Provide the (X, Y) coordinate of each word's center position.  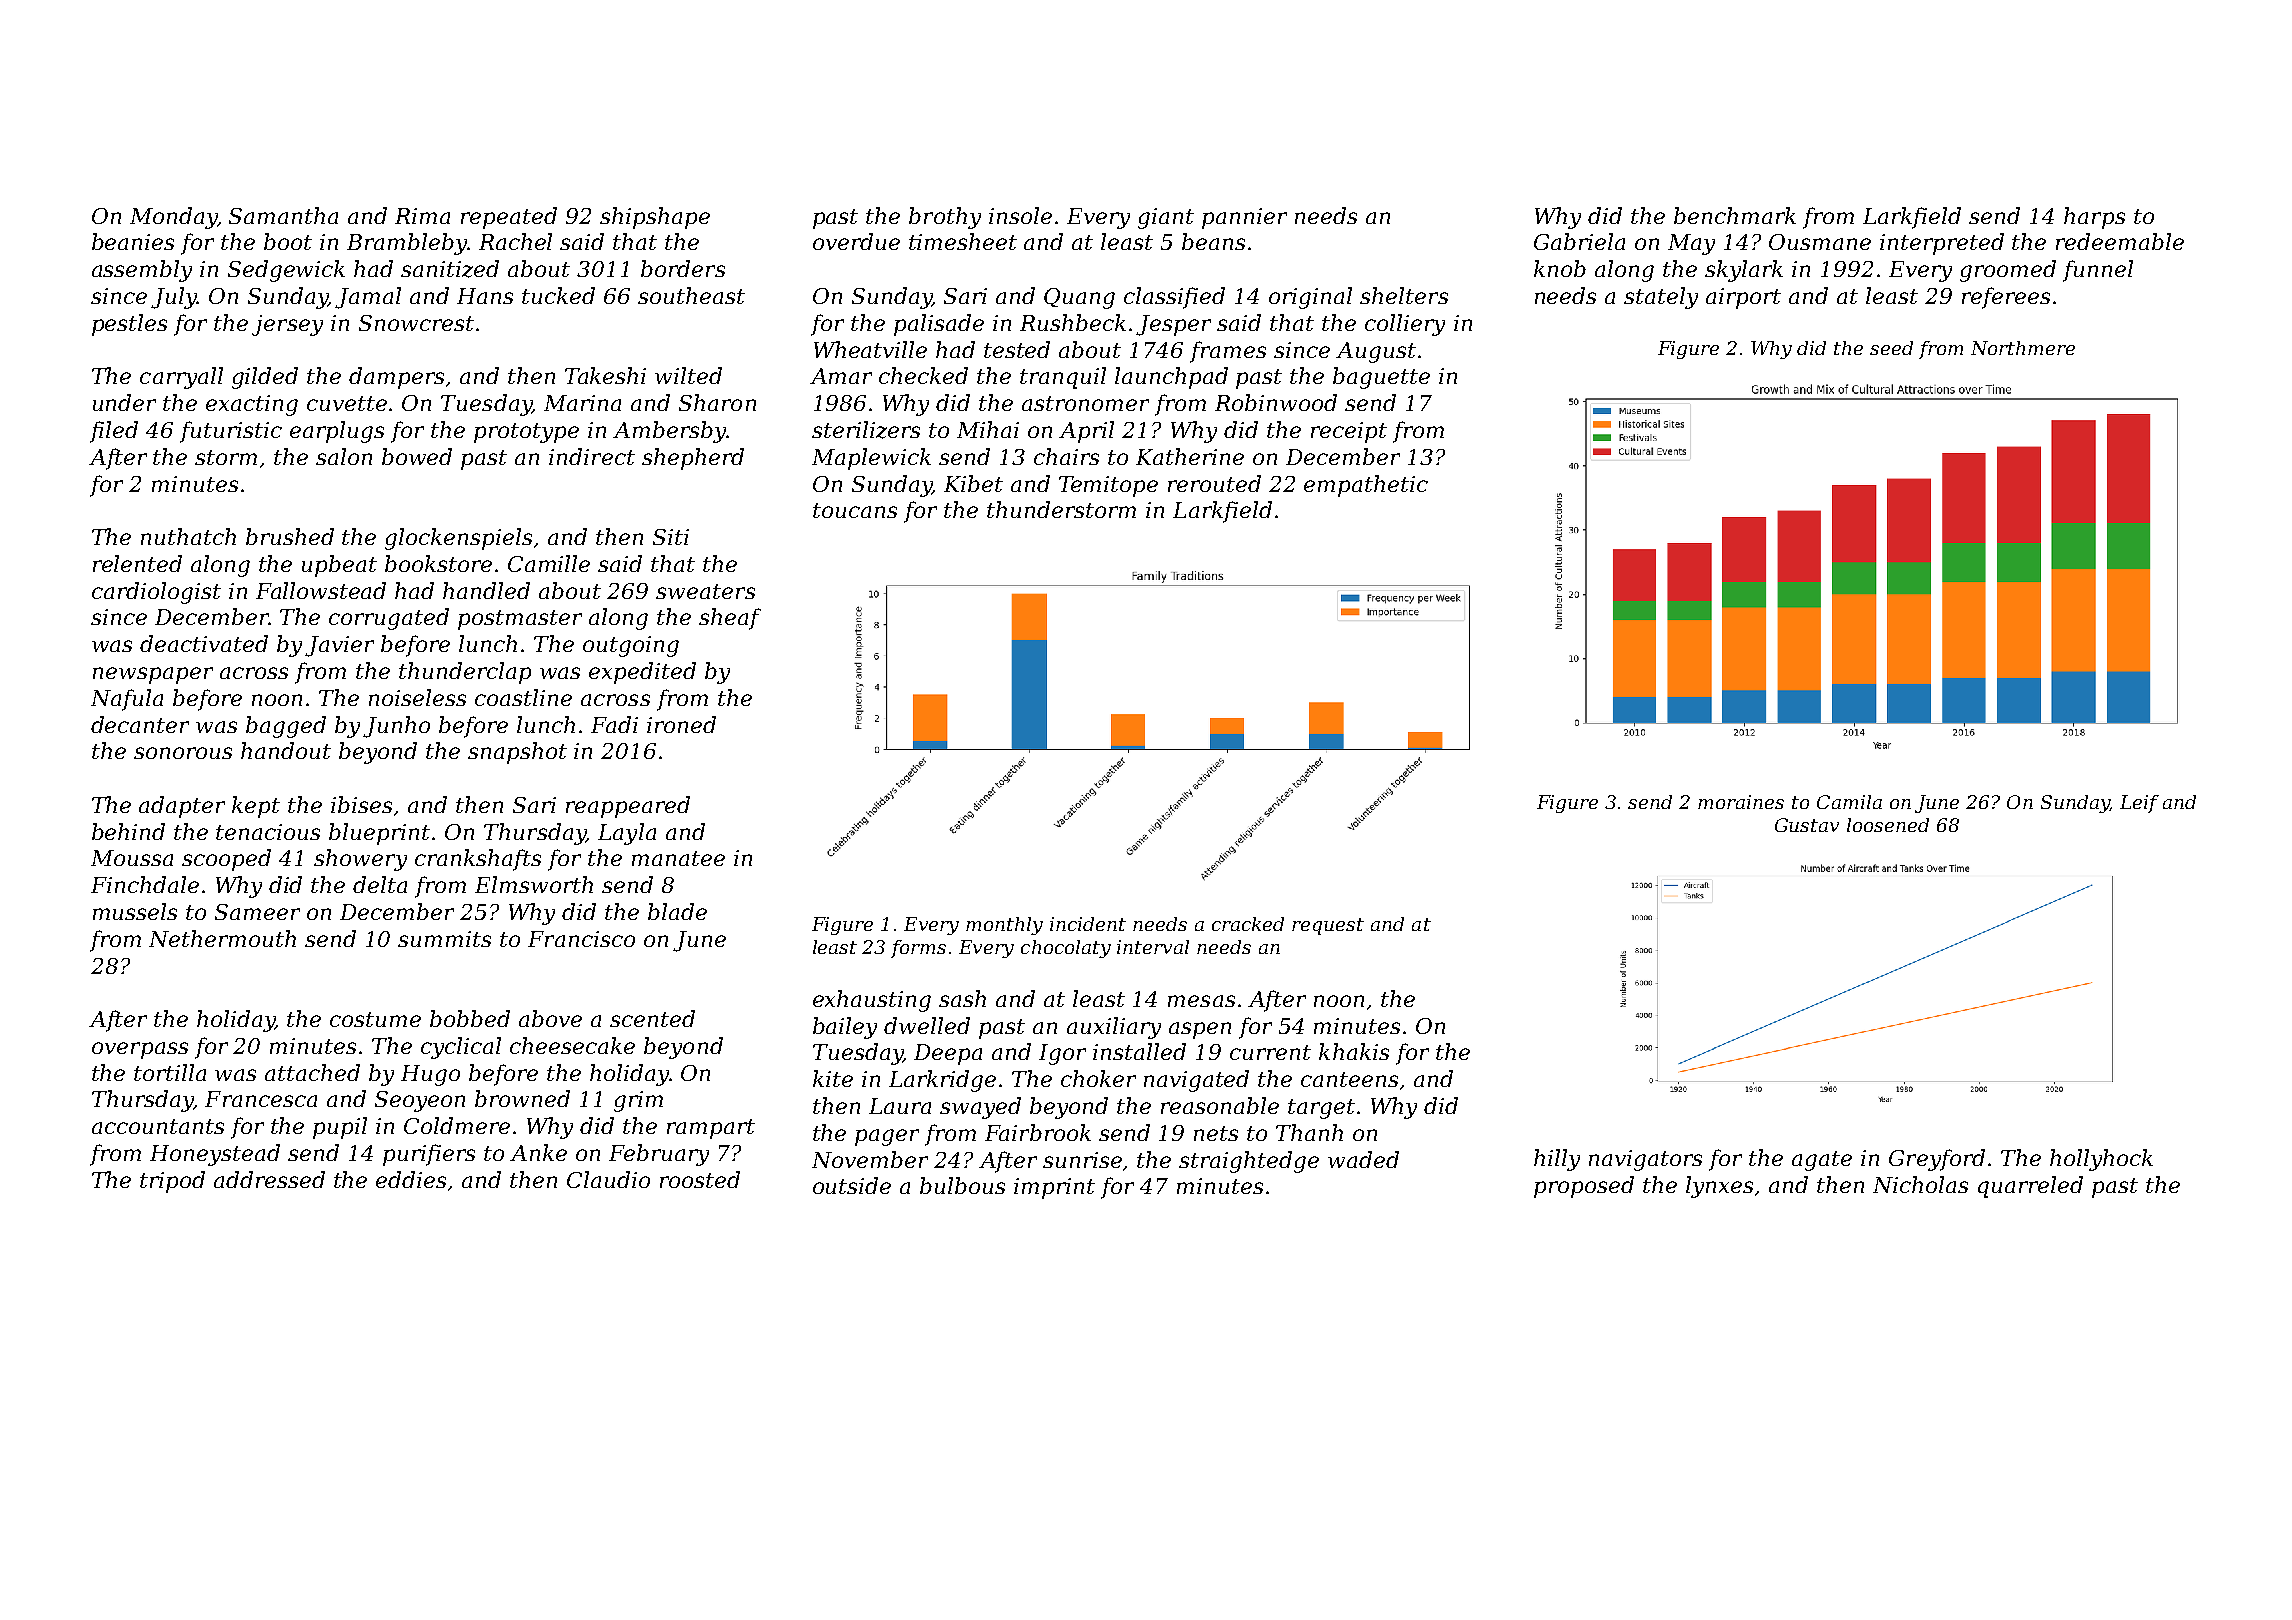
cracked (1248, 924)
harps (2094, 218)
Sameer (257, 912)
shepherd (693, 459)
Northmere (2023, 348)
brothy (945, 218)
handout (286, 750)
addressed (269, 1179)
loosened (1888, 825)
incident (1088, 924)
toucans (855, 510)
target (1321, 1109)
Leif (2139, 804)
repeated (509, 218)
